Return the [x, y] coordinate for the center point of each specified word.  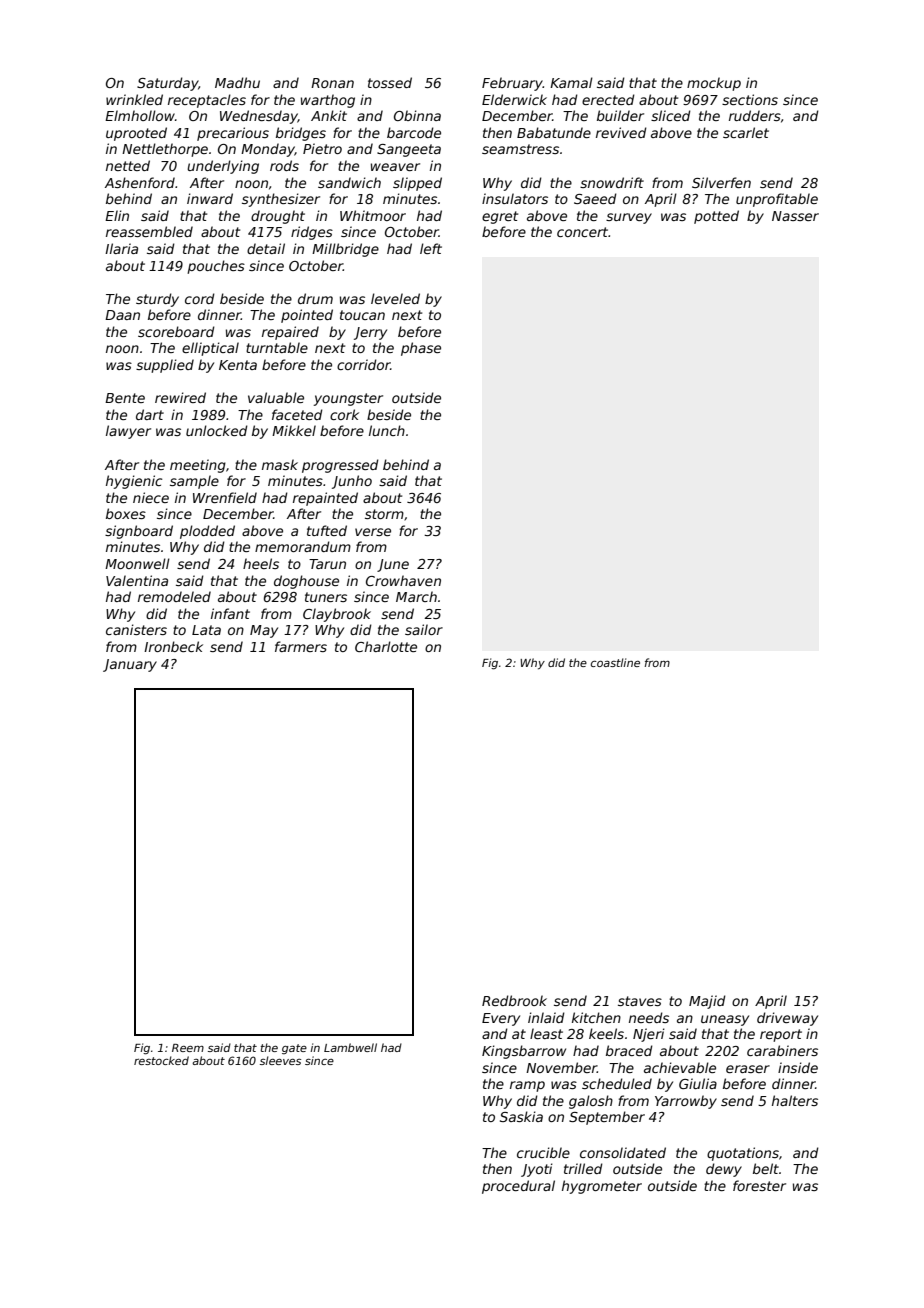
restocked [161, 1060]
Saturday [167, 84]
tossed [390, 82]
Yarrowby [686, 1102]
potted [716, 217]
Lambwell [350, 1047]
